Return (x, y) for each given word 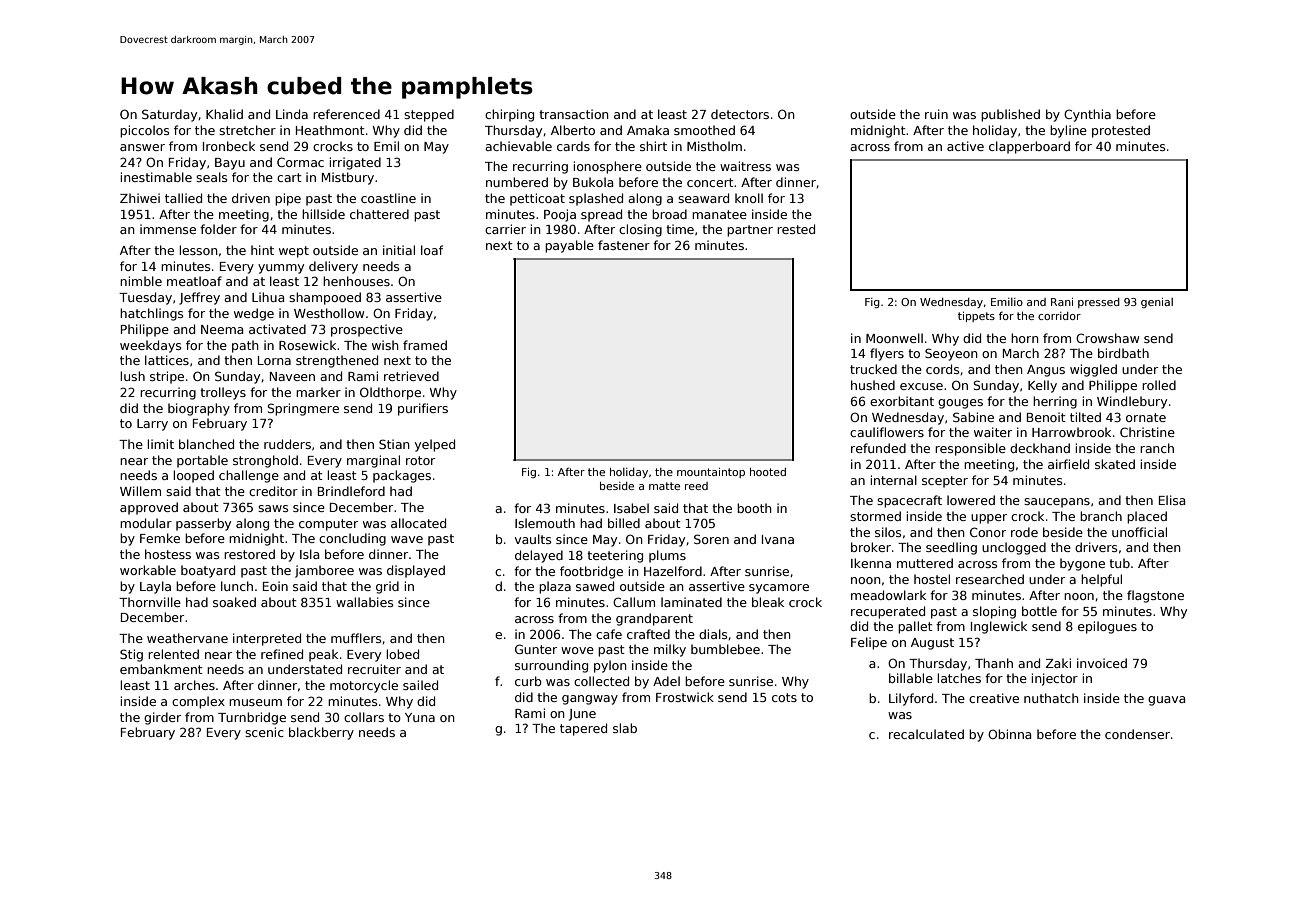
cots (784, 697)
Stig (131, 655)
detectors (740, 114)
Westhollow (329, 313)
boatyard (208, 571)
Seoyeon (951, 354)
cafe (609, 634)
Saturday (169, 115)
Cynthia (1087, 115)
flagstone (1155, 596)
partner (750, 231)
